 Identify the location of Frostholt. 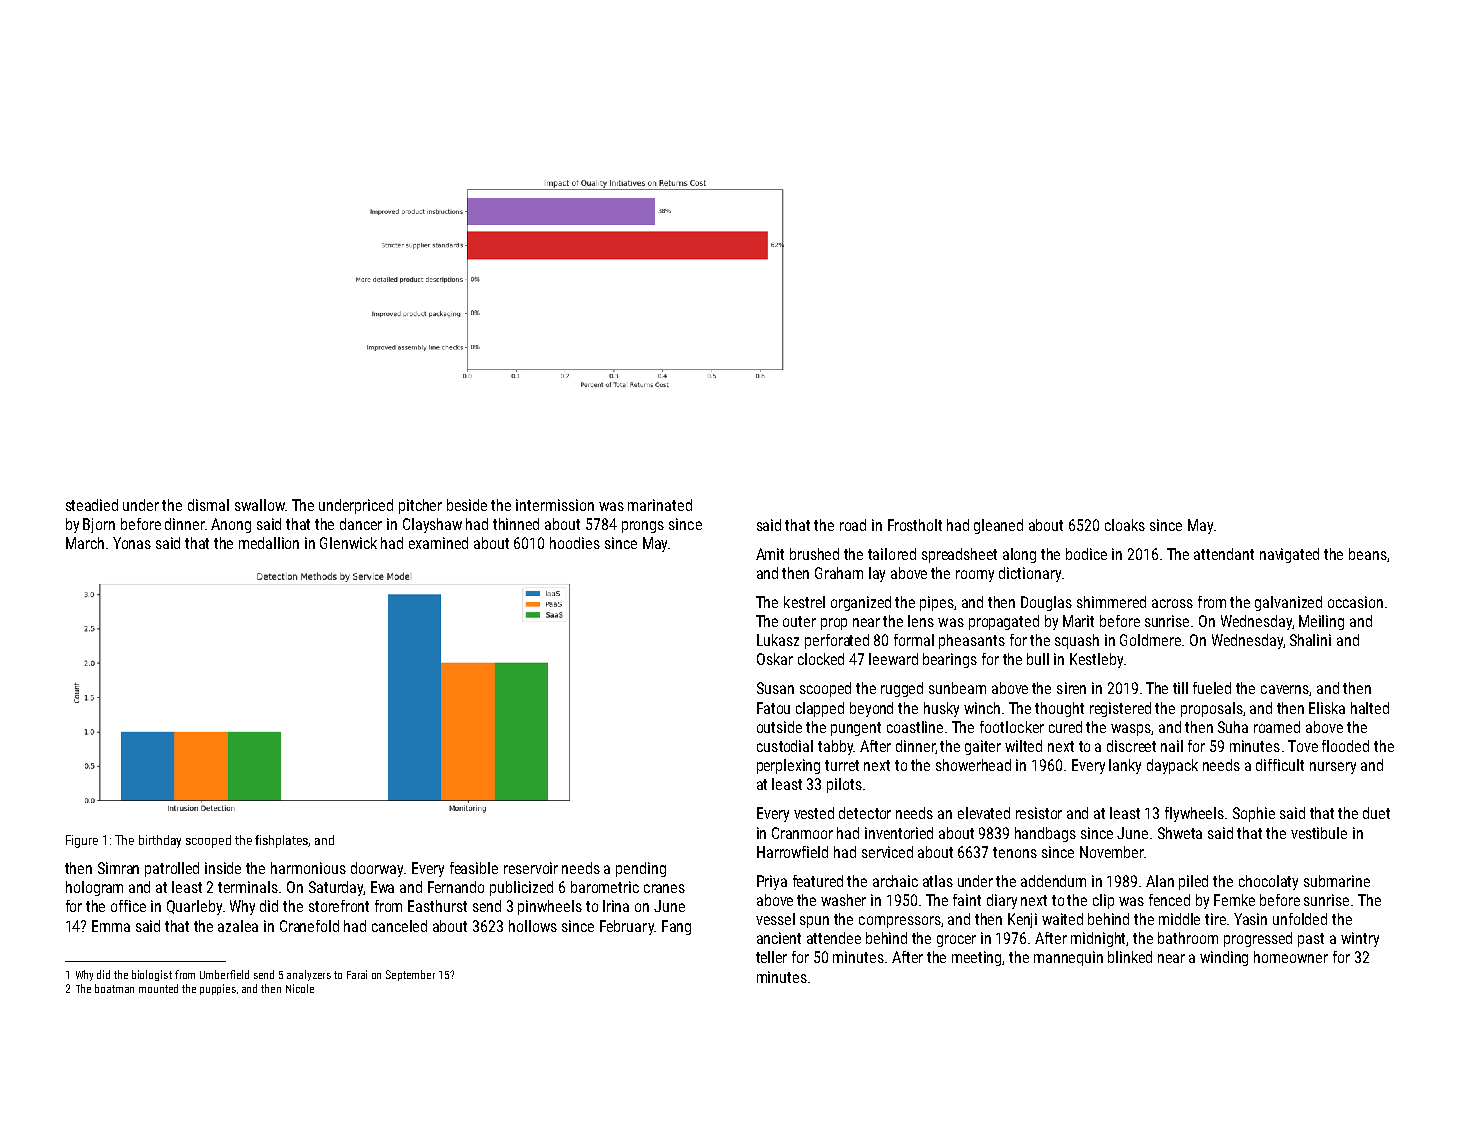
(915, 525).
